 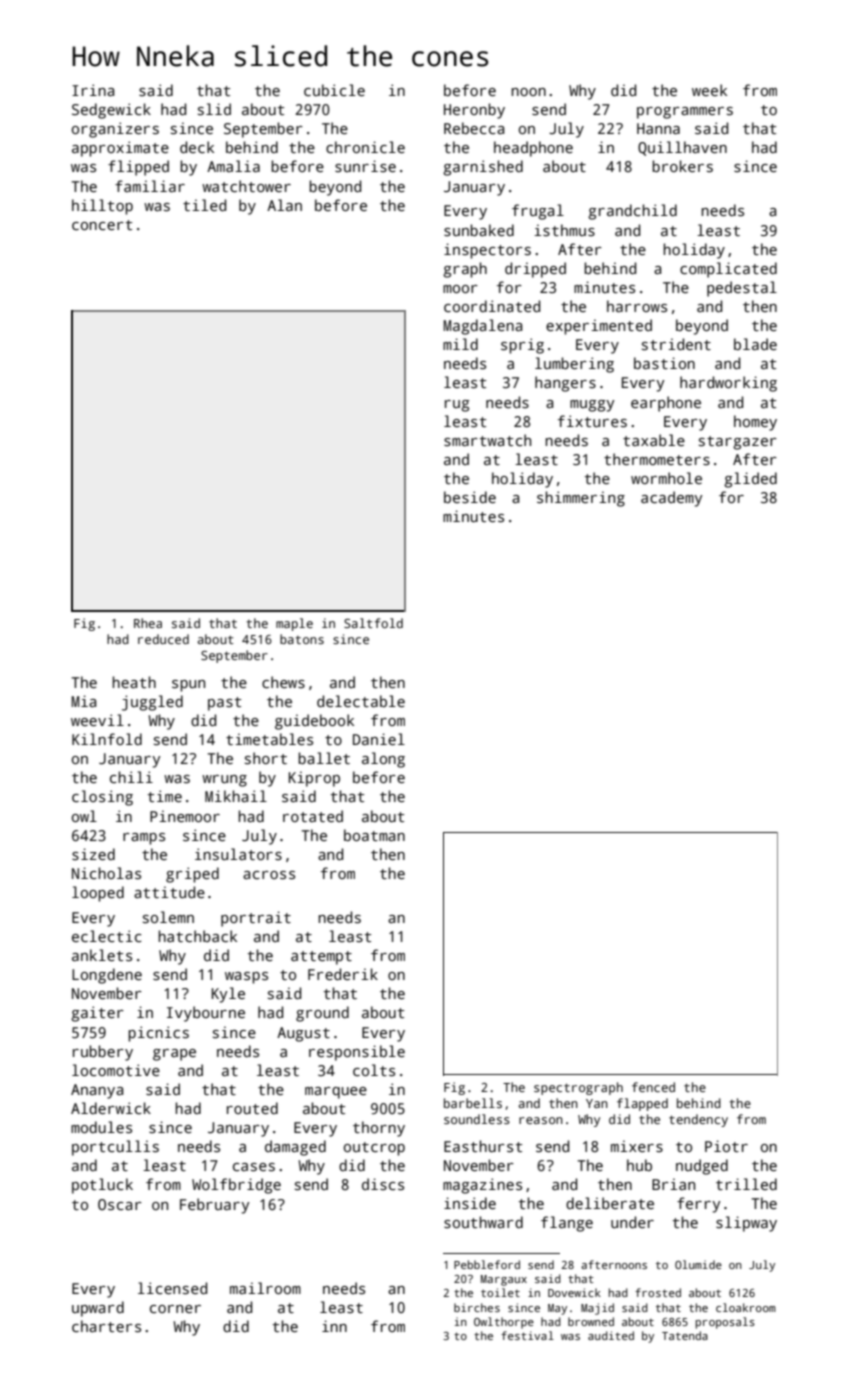 I want to click on week, so click(x=709, y=90).
